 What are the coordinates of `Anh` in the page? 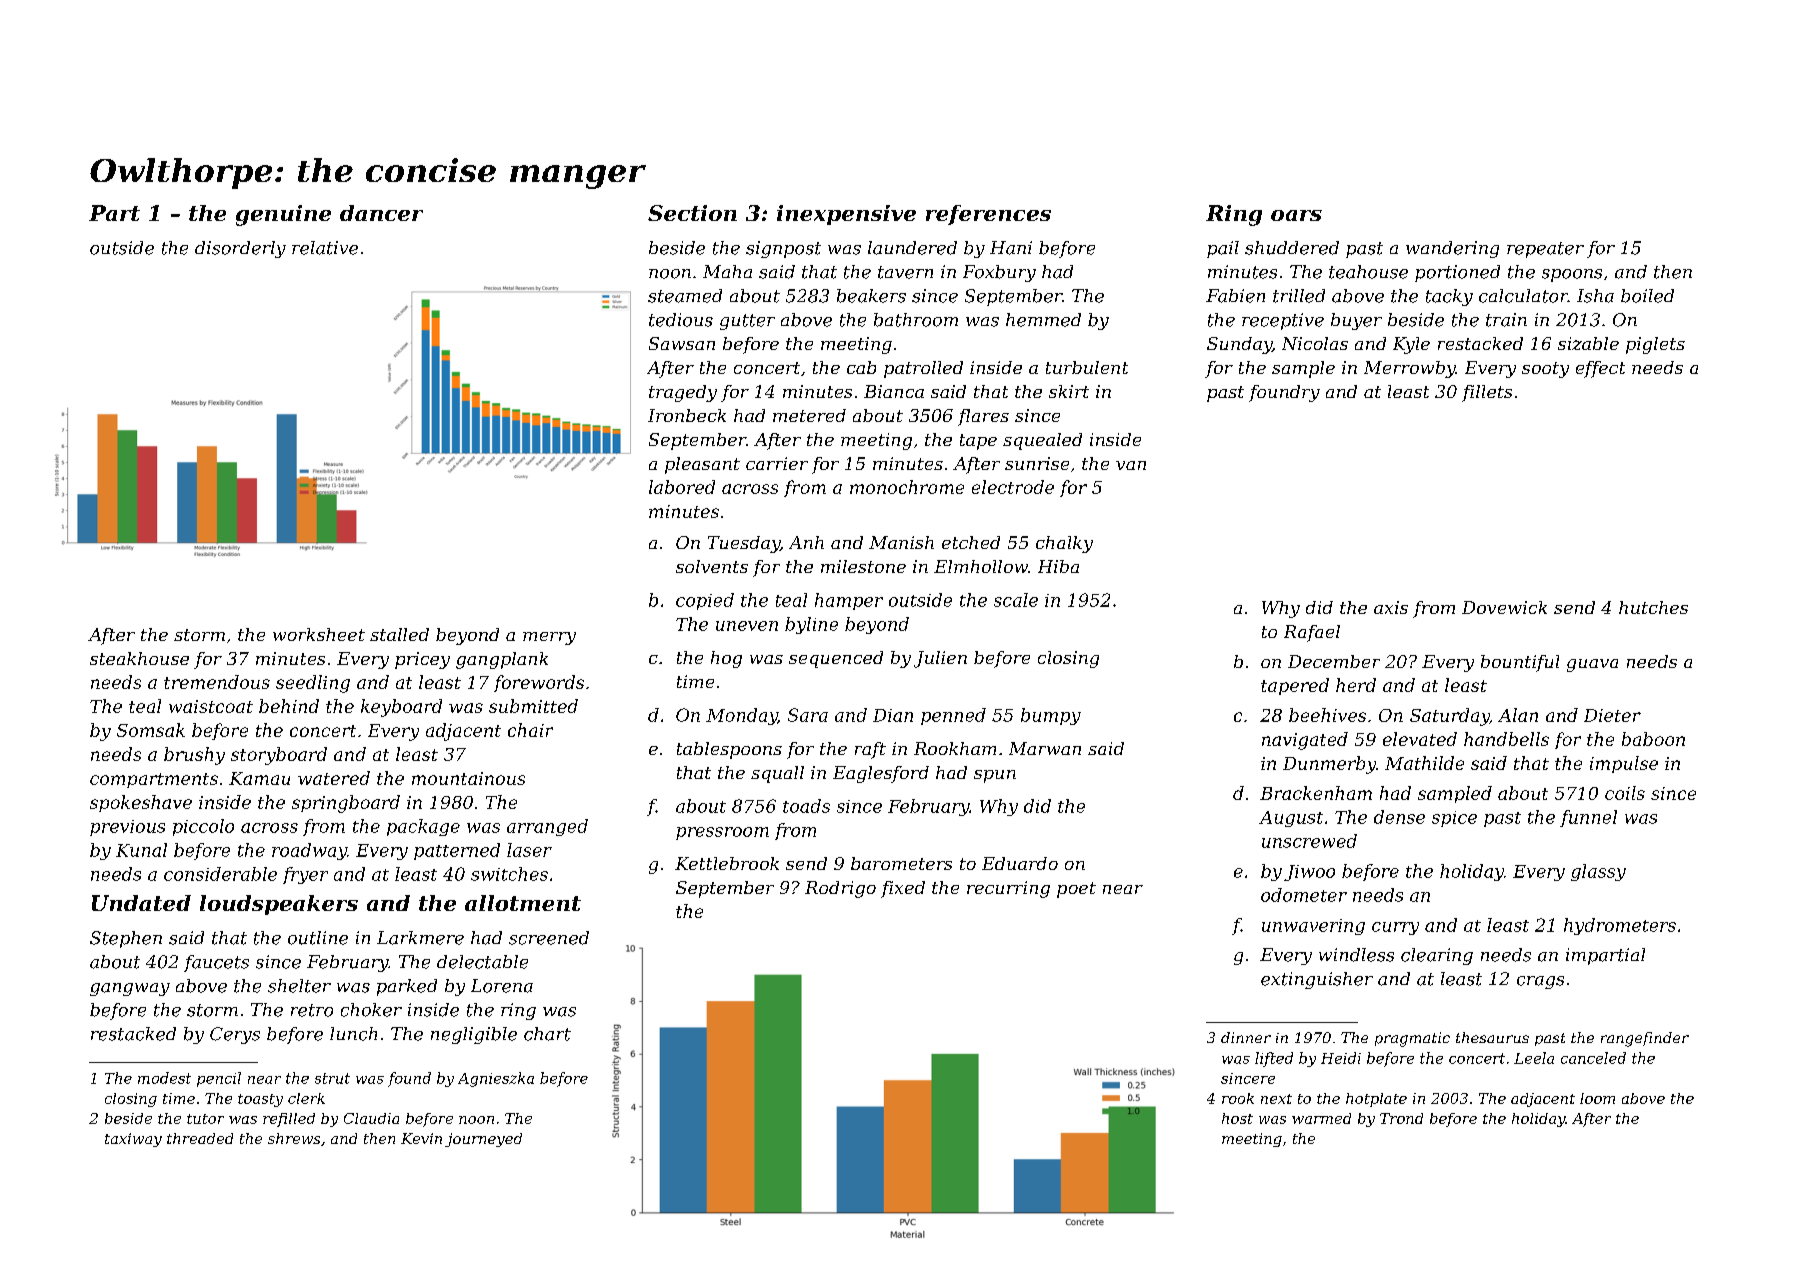 It's located at (806, 542).
